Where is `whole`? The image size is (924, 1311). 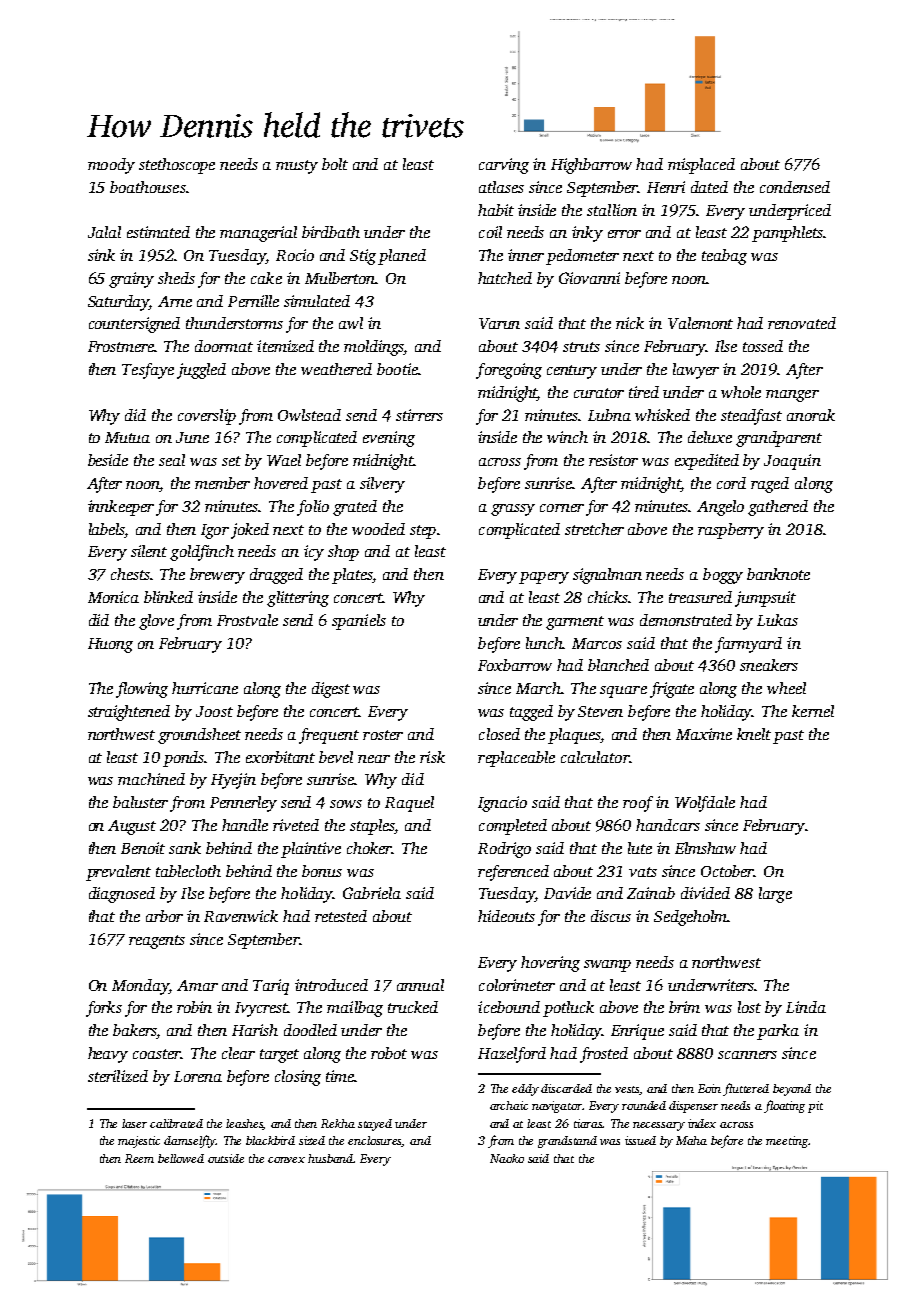
whole is located at coordinates (741, 392).
